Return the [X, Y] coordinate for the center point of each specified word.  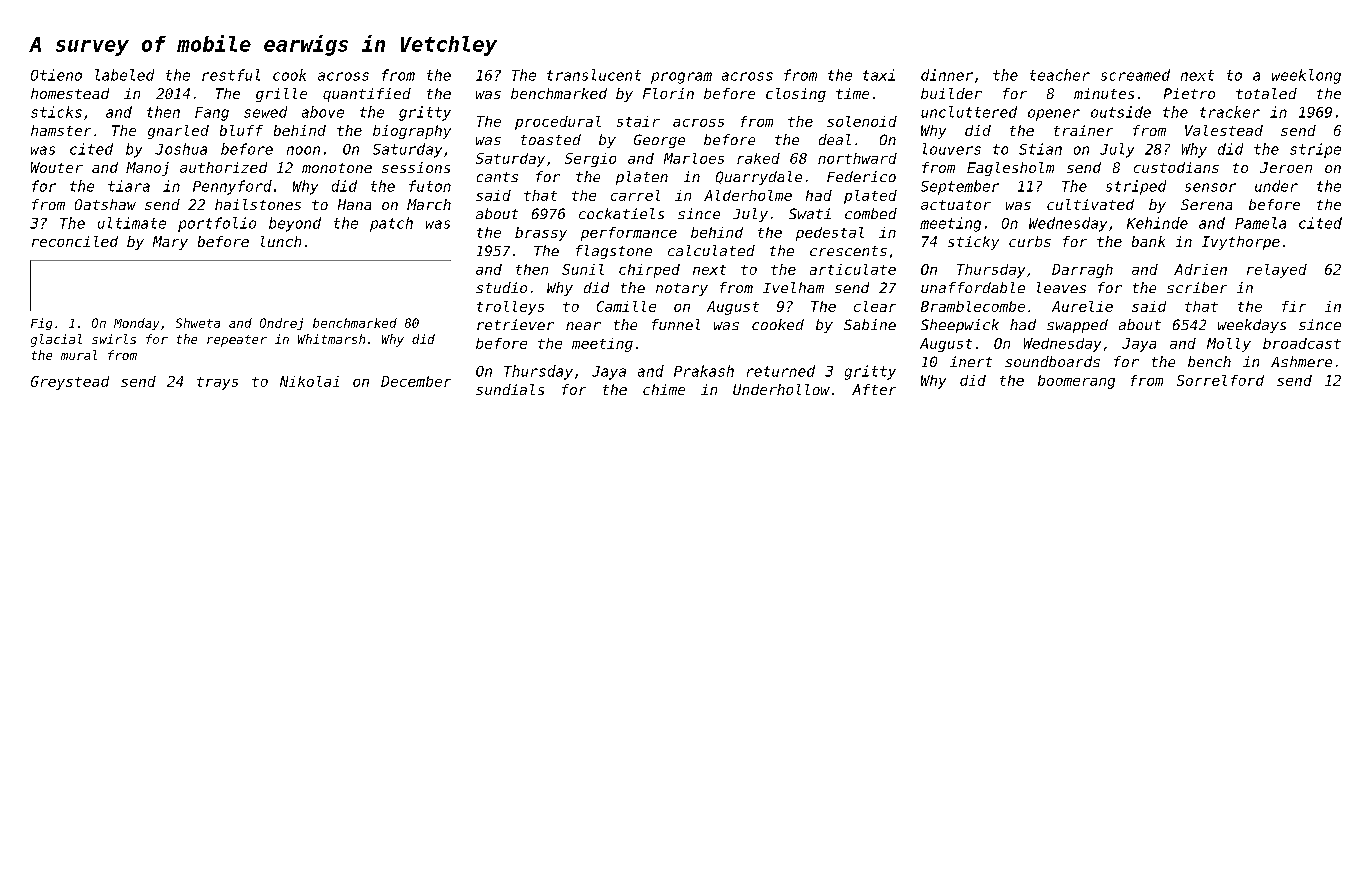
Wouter [57, 167]
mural [79, 355]
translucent [594, 75]
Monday [136, 324]
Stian [1040, 149]
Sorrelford [1220, 380]
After [874, 389]
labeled [124, 75]
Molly [1229, 345]
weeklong [1306, 76]
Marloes [694, 158]
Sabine [870, 324]
